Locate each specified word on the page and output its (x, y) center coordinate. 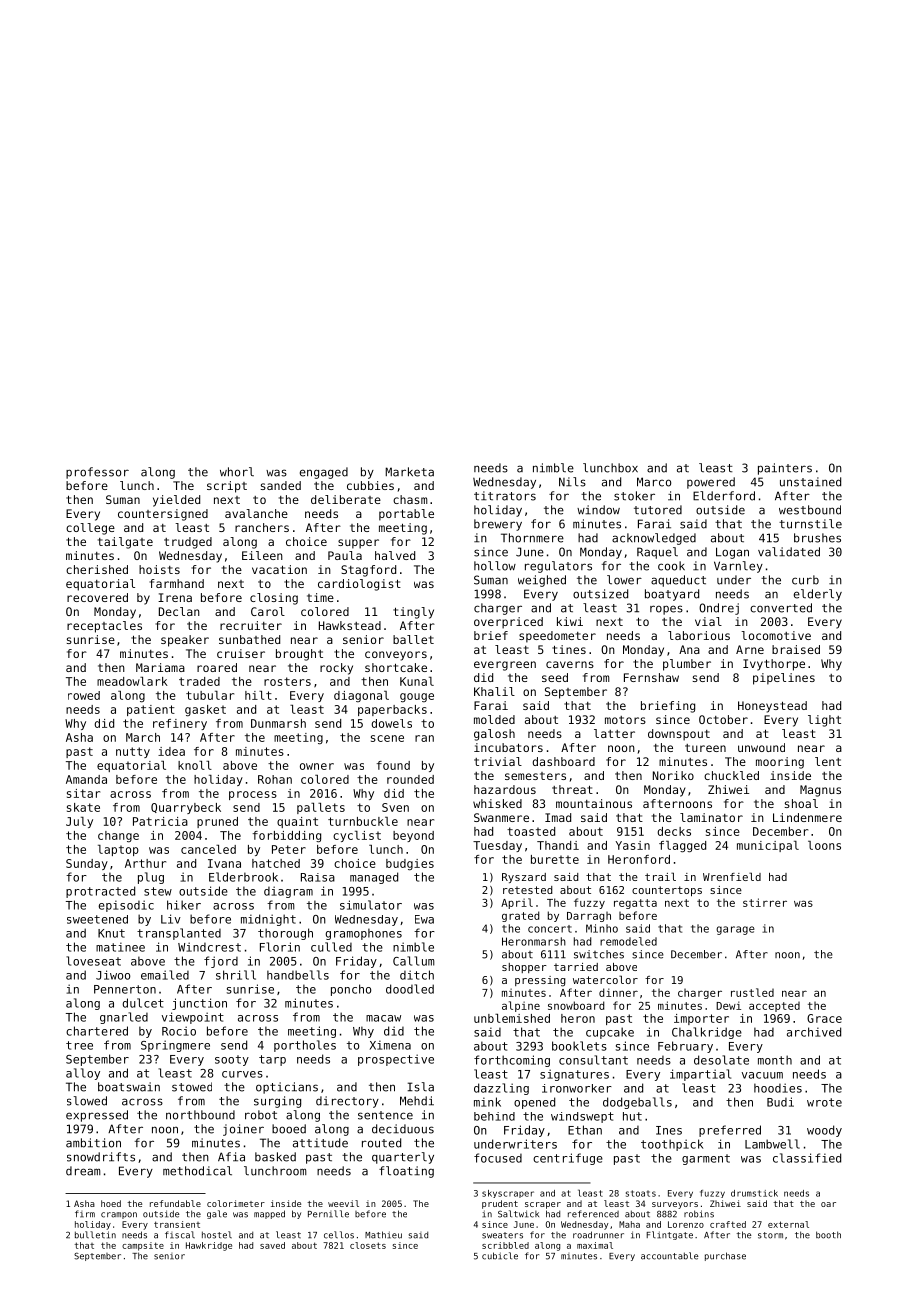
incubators (508, 747)
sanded (281, 485)
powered (711, 483)
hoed (111, 1203)
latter (614, 733)
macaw (383, 1018)
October (723, 719)
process (253, 795)
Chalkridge (707, 1033)
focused (498, 1158)
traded (199, 681)
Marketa (409, 472)
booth (828, 1235)
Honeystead (772, 707)
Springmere (175, 1046)
